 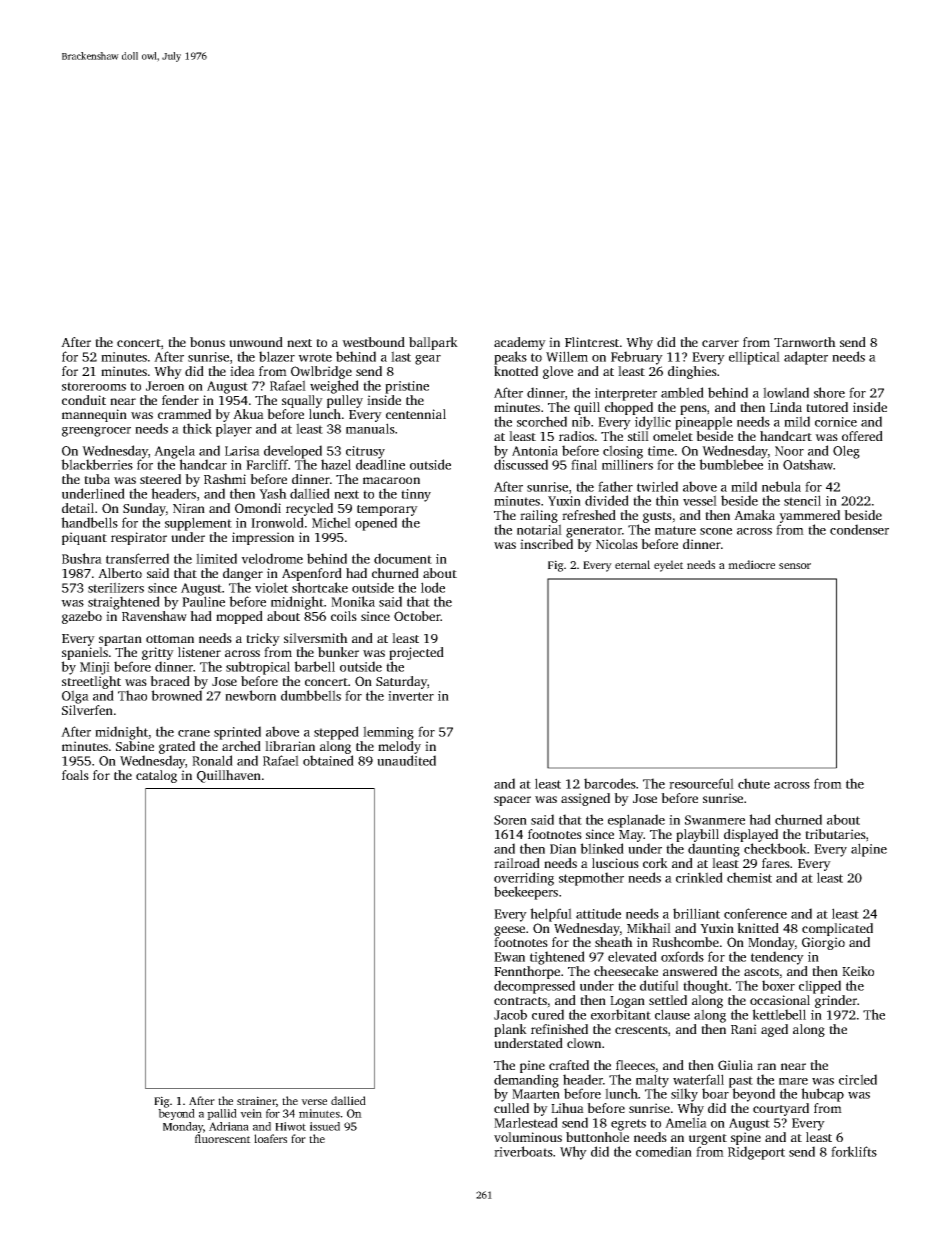 I want to click on Niran, so click(x=189, y=508).
